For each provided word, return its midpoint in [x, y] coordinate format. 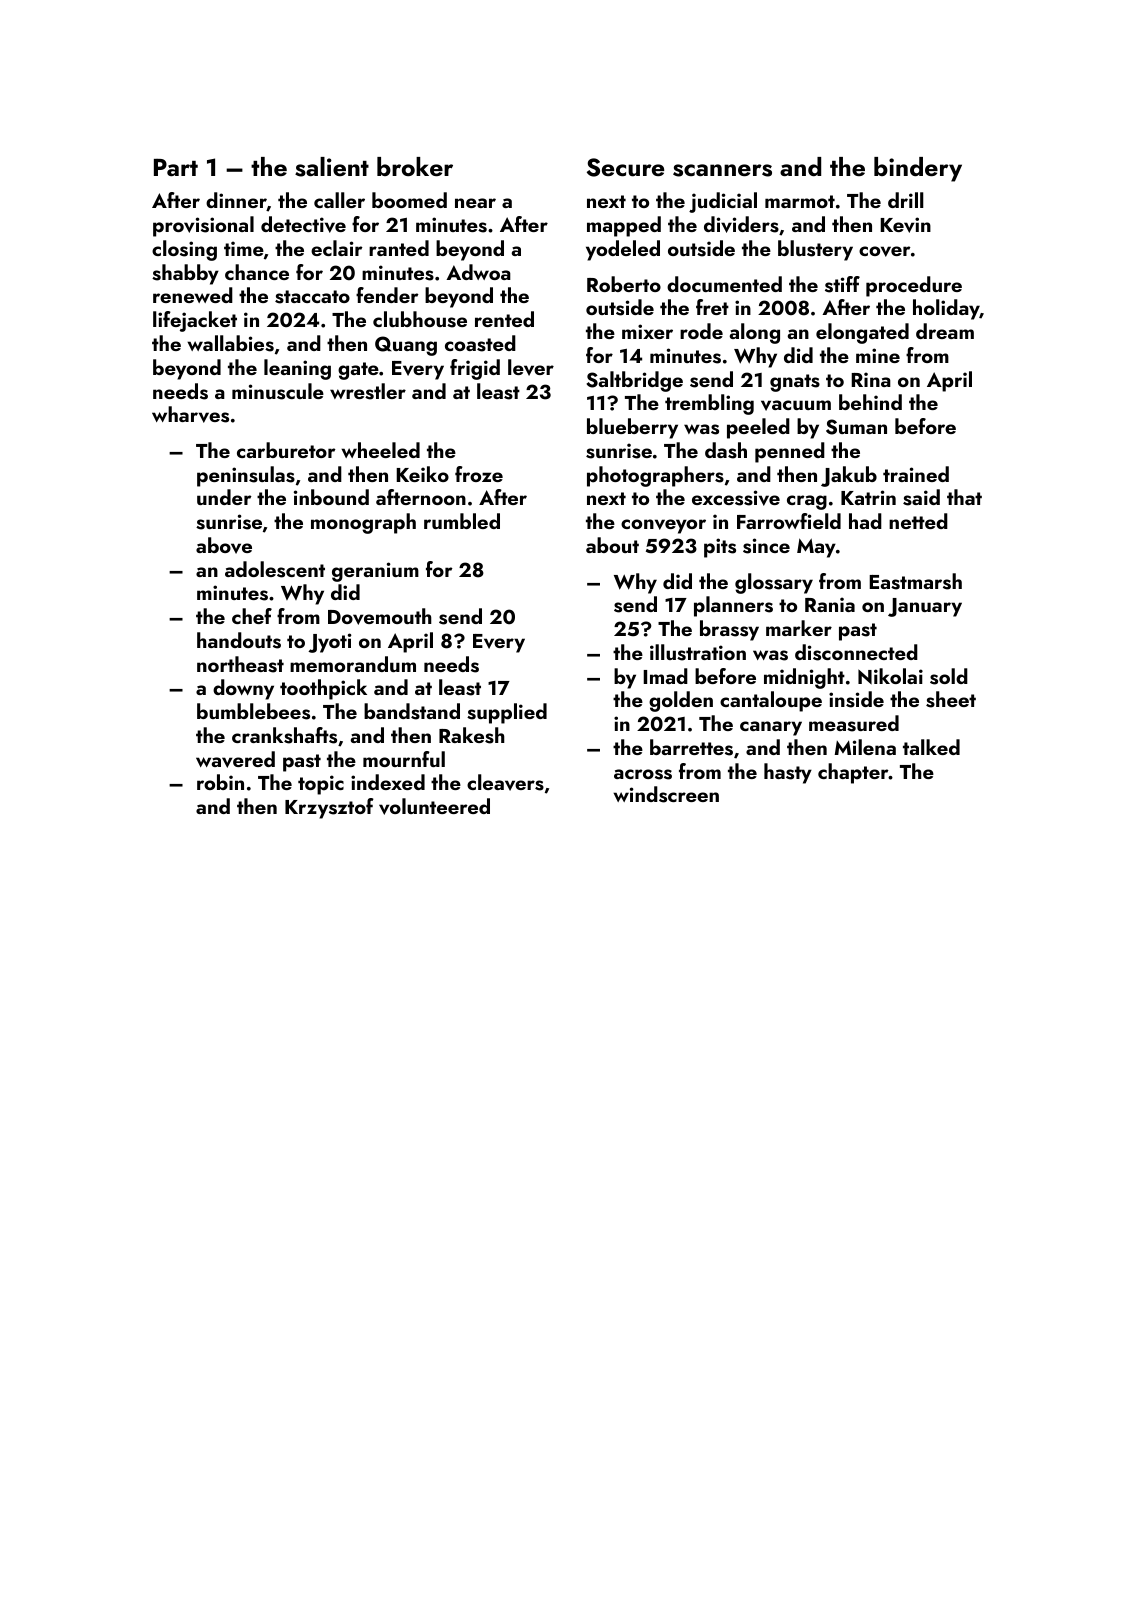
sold [949, 676]
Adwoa [478, 272]
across [643, 774]
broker [415, 166]
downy [243, 689]
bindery [918, 169]
